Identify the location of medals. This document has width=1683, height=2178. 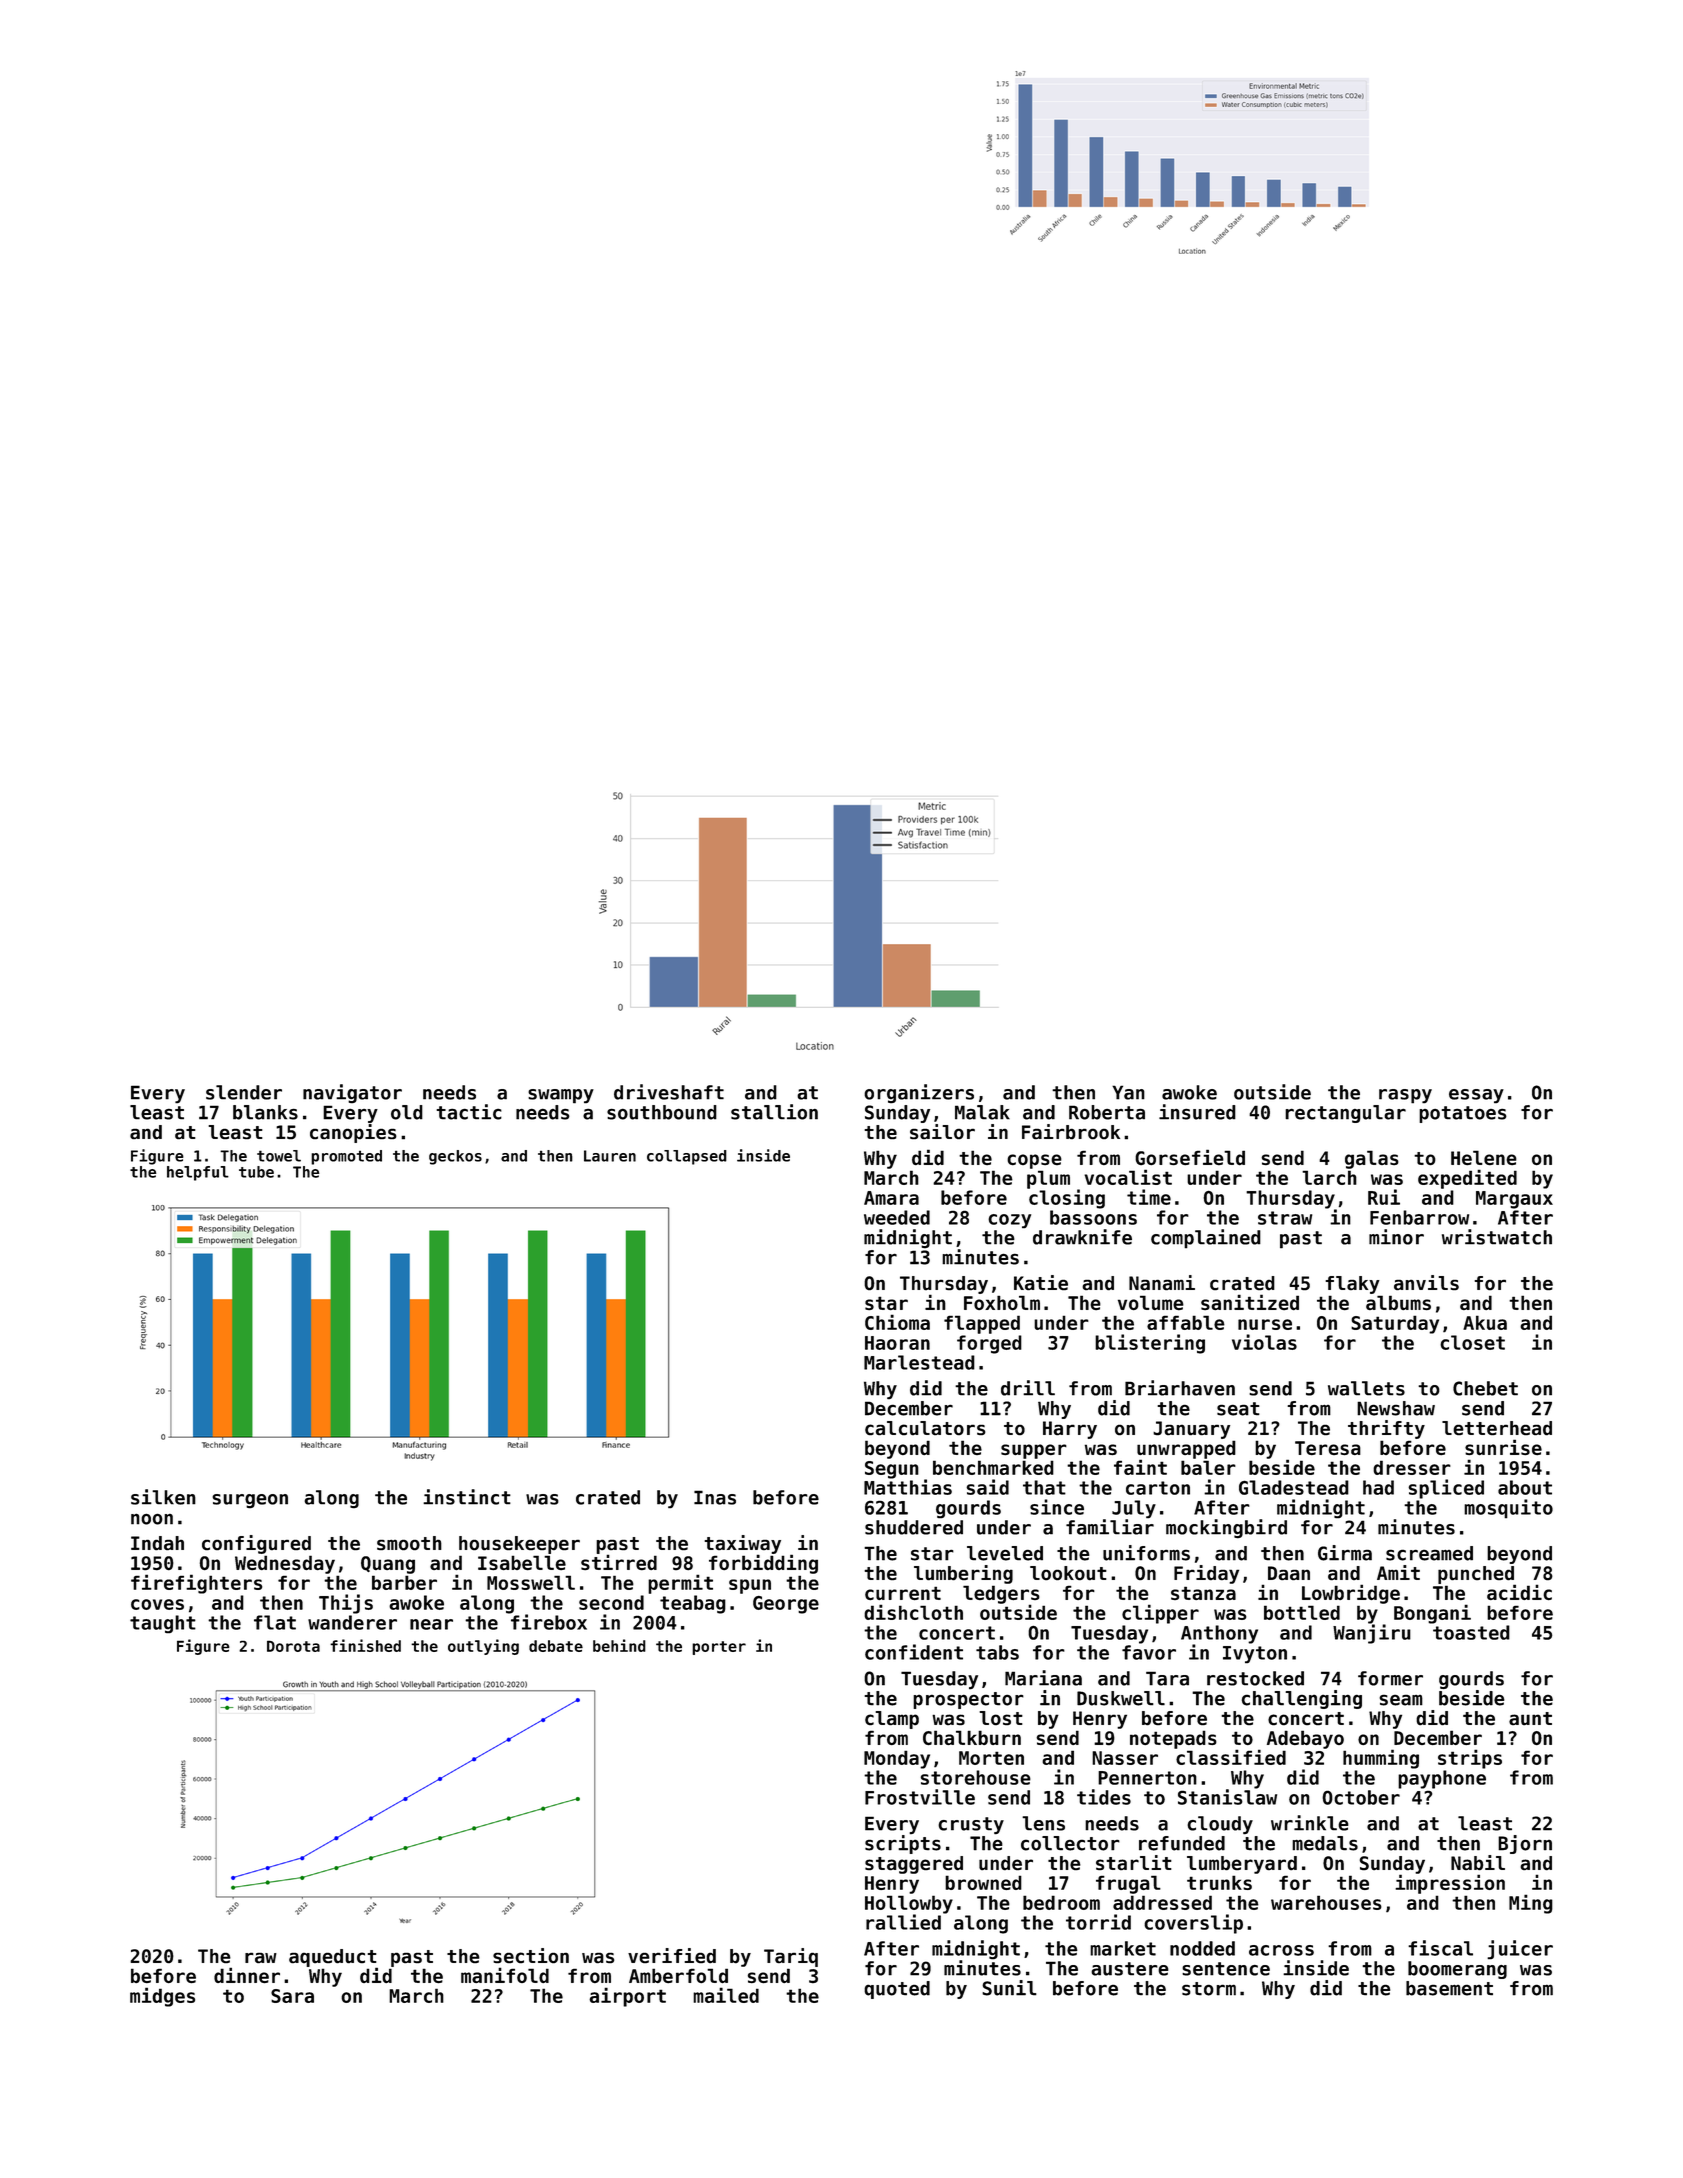
(1325, 1843).
